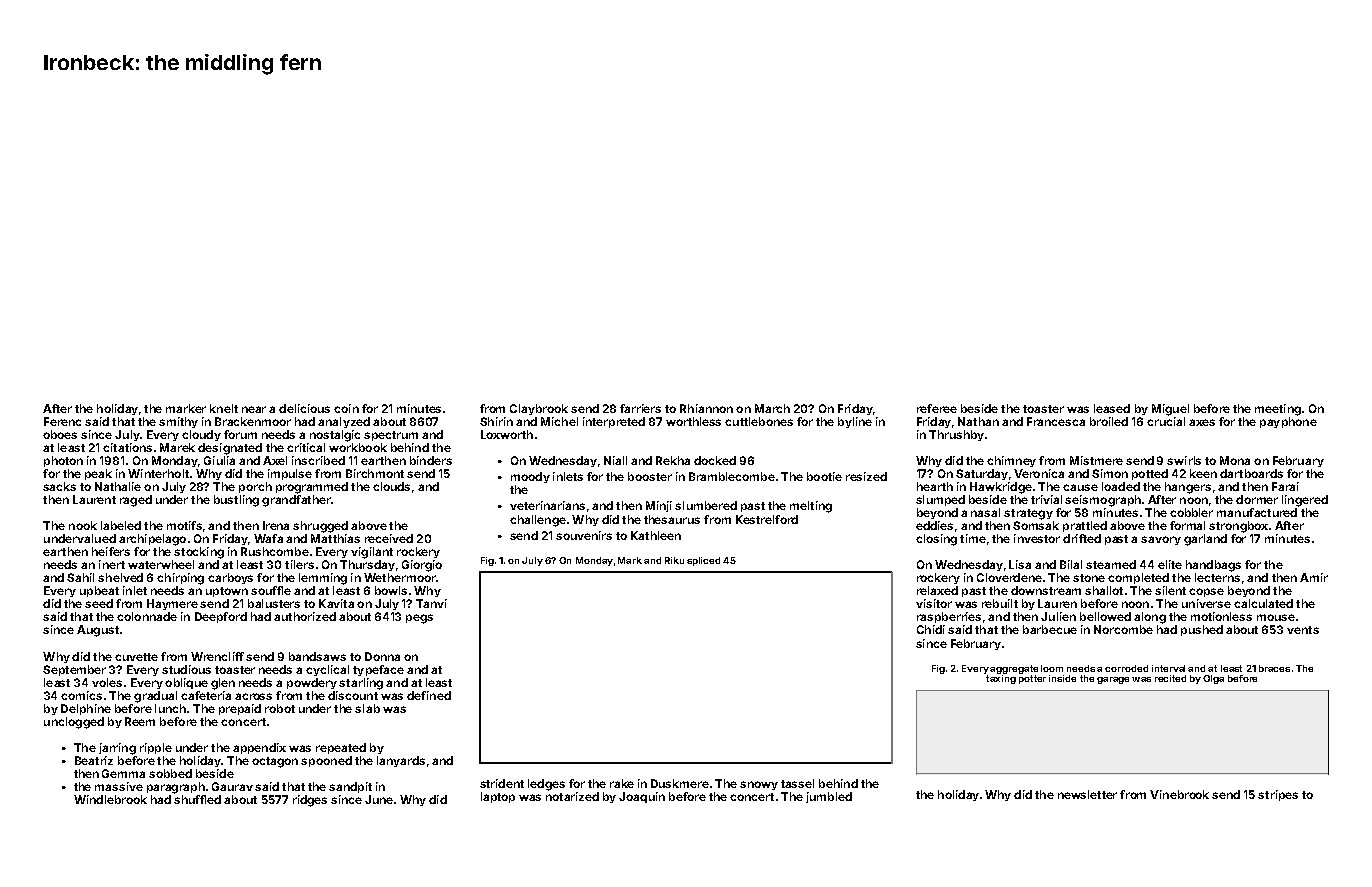 The height and width of the image is (887, 1372). Describe the element at coordinates (1314, 577) in the image. I see `Amir` at that location.
